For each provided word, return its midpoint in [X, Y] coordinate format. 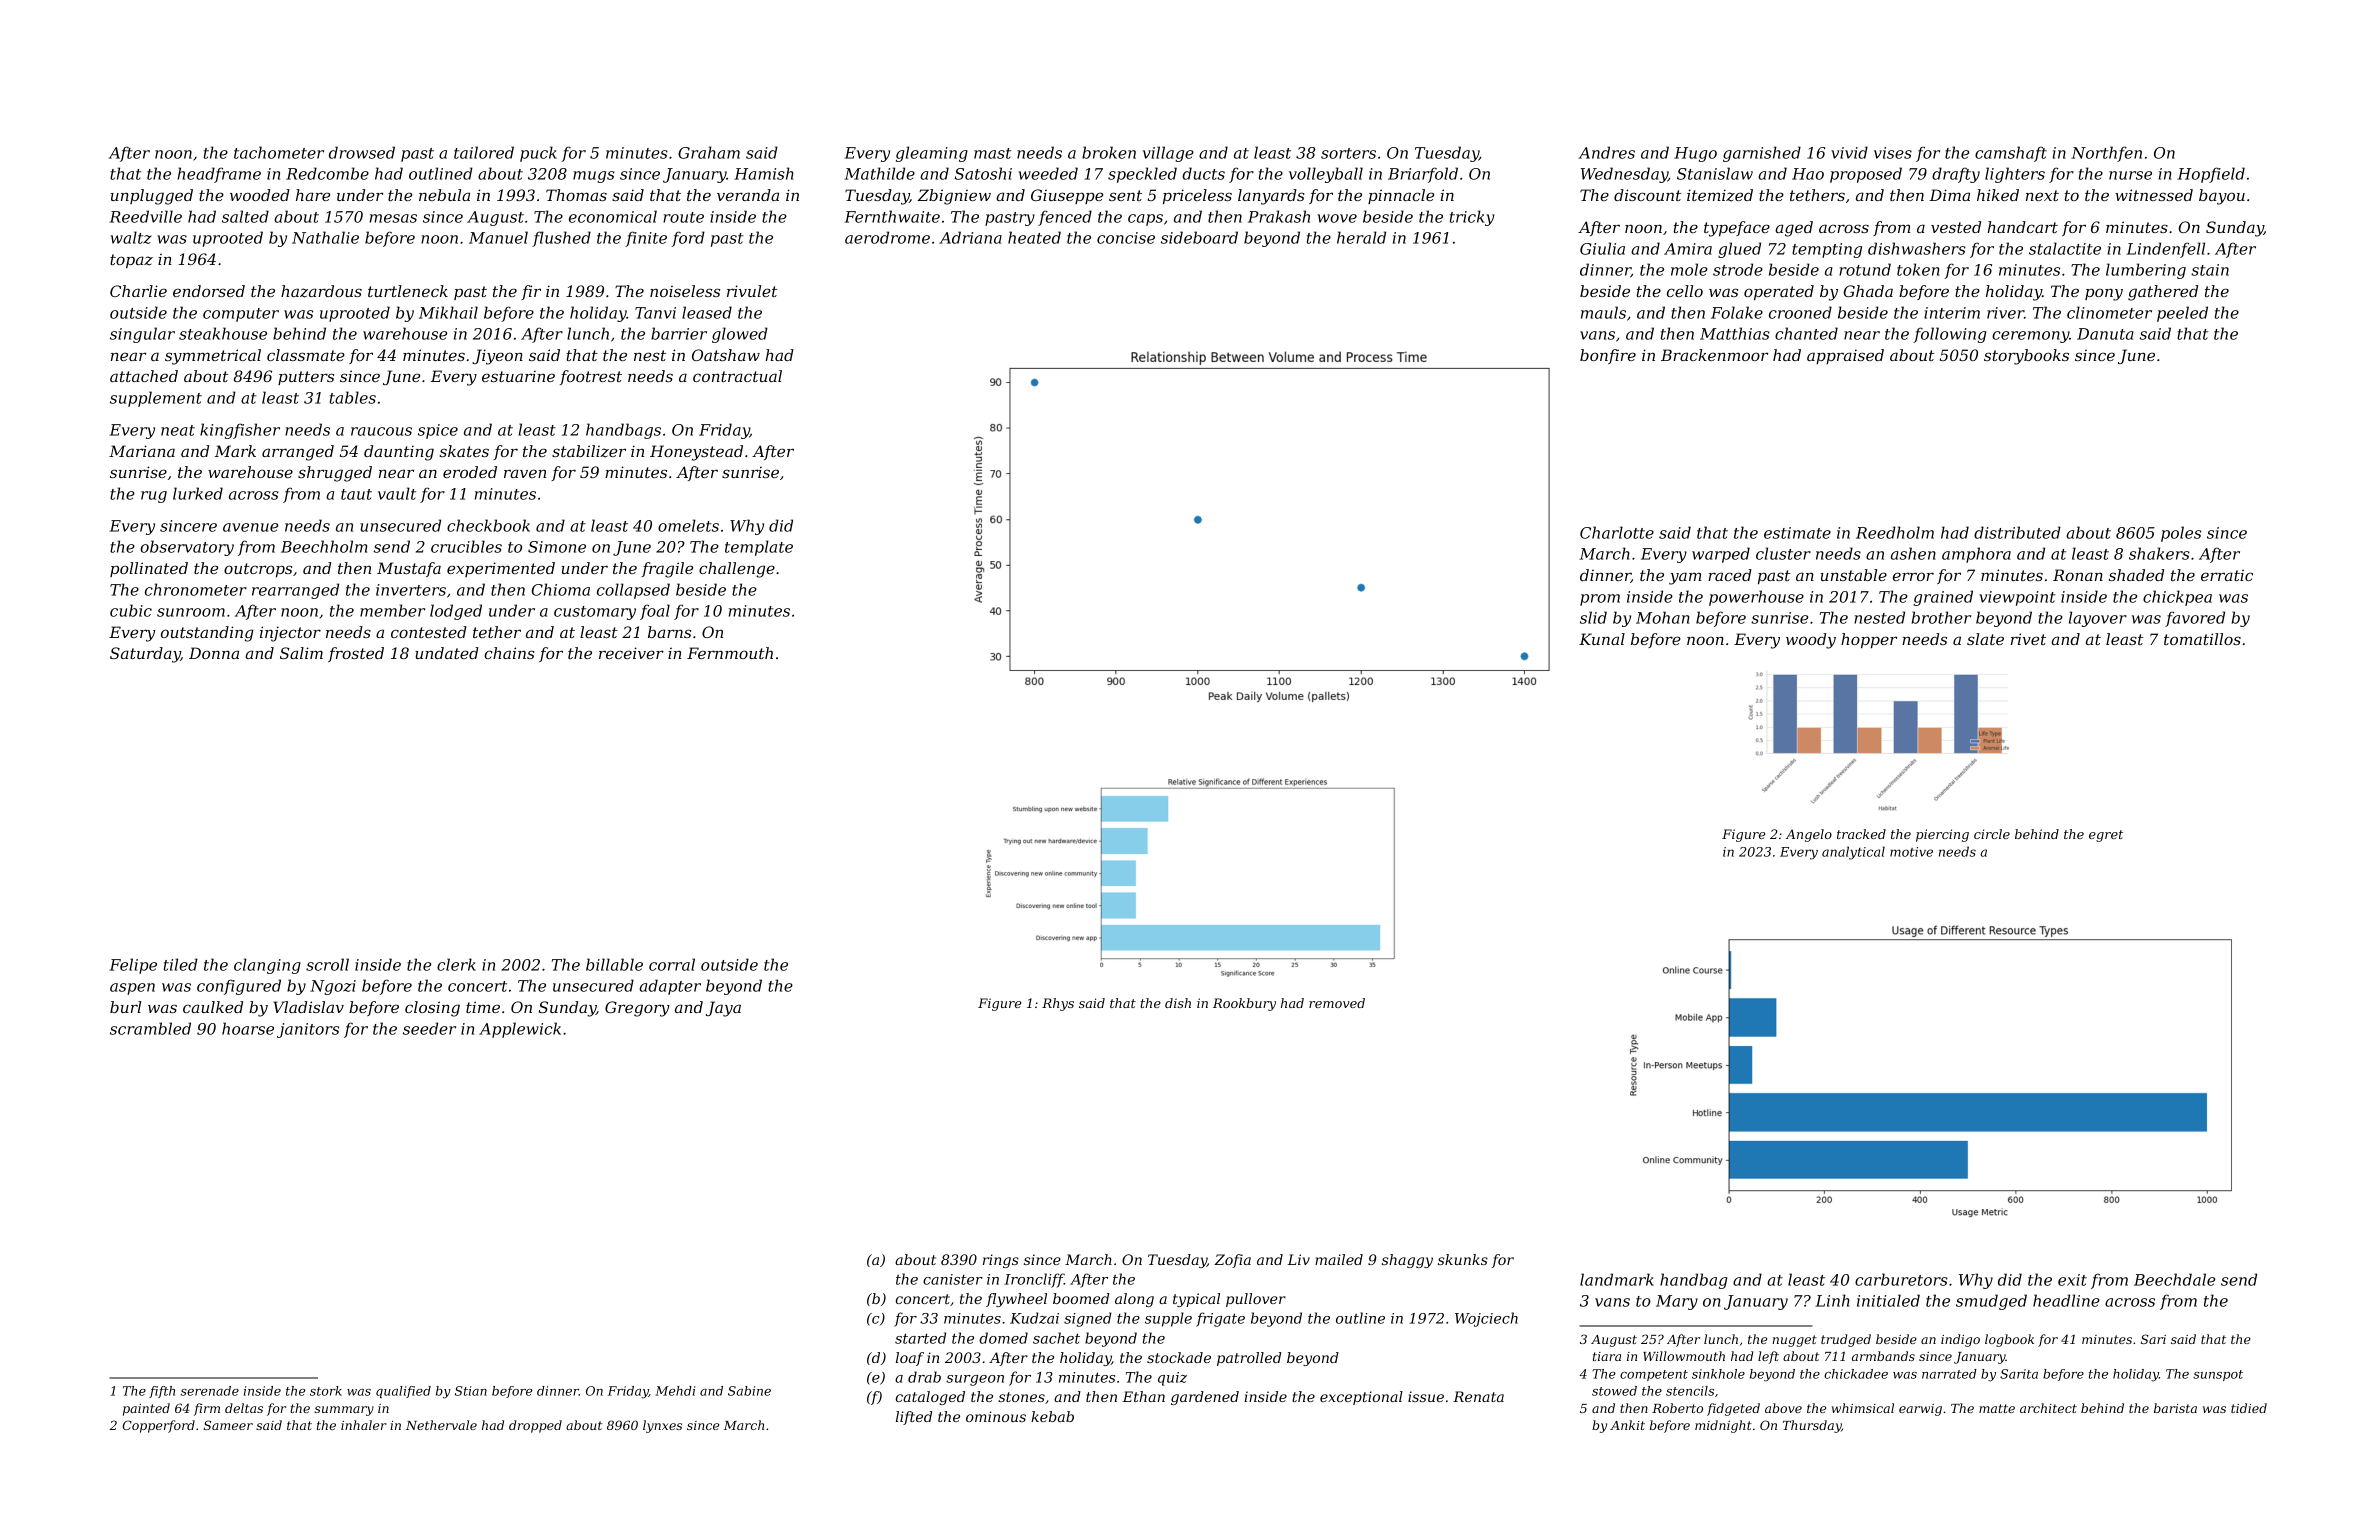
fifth [162, 1392]
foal [655, 612]
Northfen [2106, 154]
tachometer [279, 152]
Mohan [1663, 617]
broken [1109, 152]
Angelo [1809, 835]
